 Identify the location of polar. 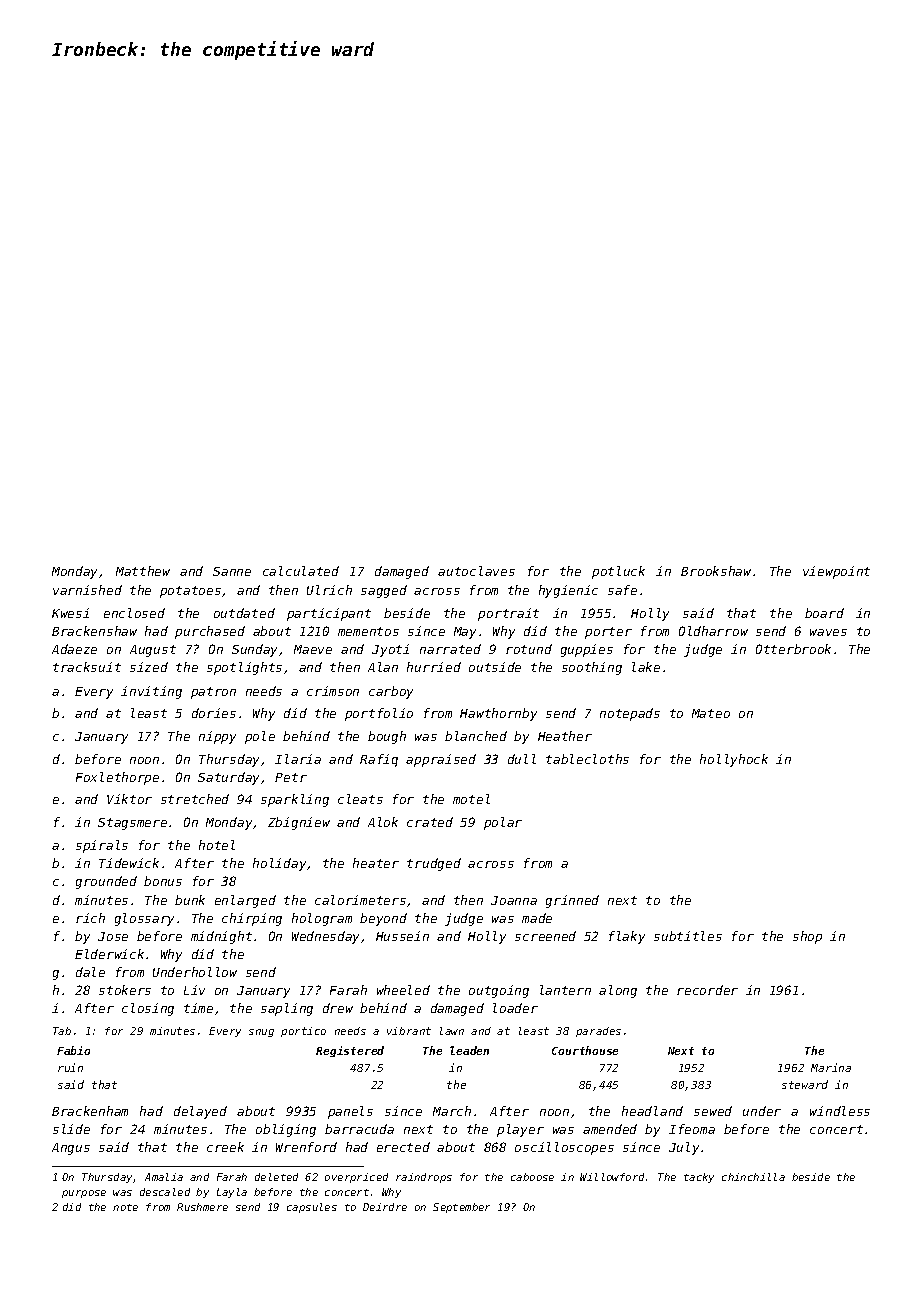
(503, 823).
